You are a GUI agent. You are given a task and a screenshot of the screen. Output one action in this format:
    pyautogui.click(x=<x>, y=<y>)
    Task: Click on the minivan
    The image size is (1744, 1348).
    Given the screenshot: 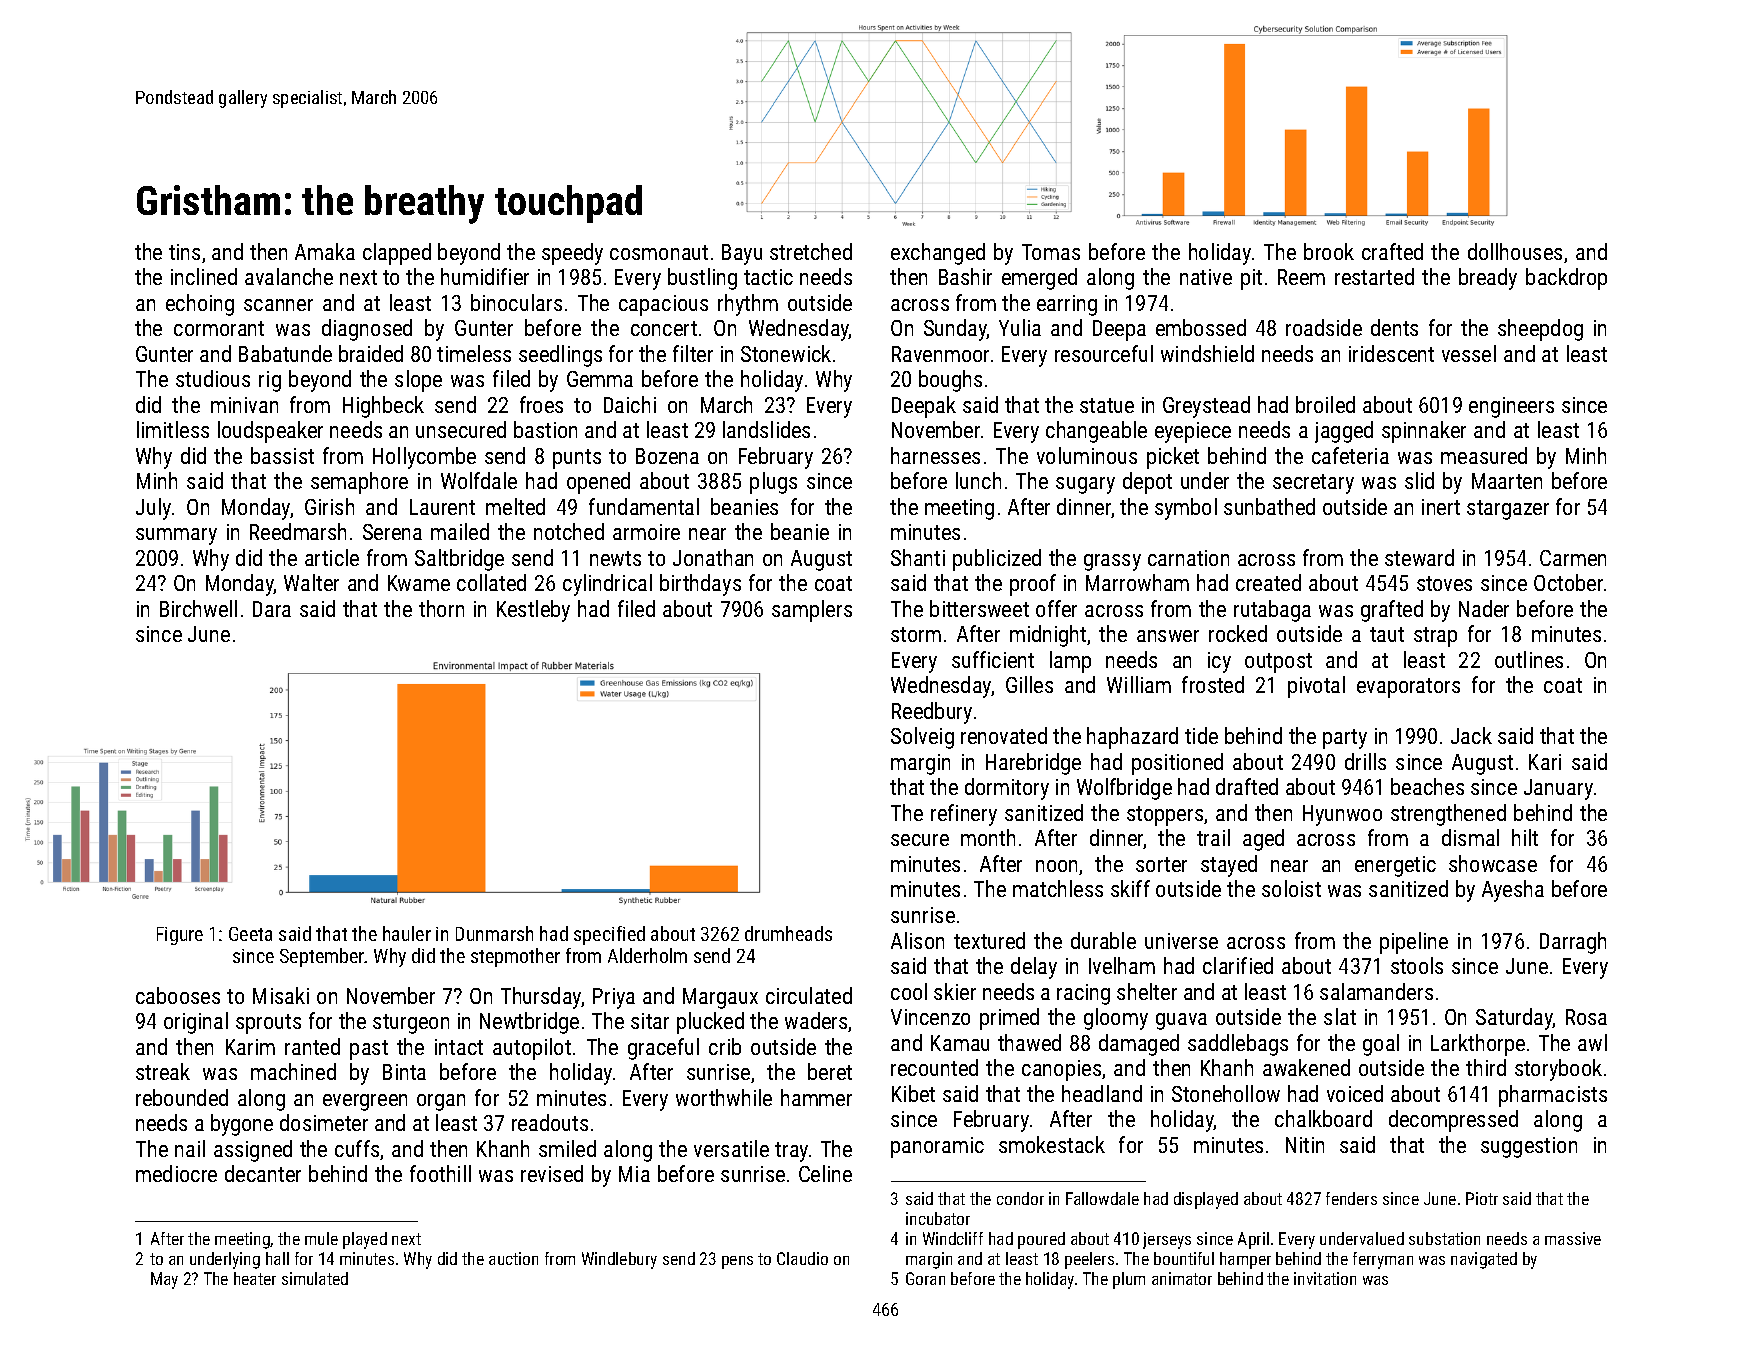 What is the action you would take?
    pyautogui.click(x=244, y=405)
